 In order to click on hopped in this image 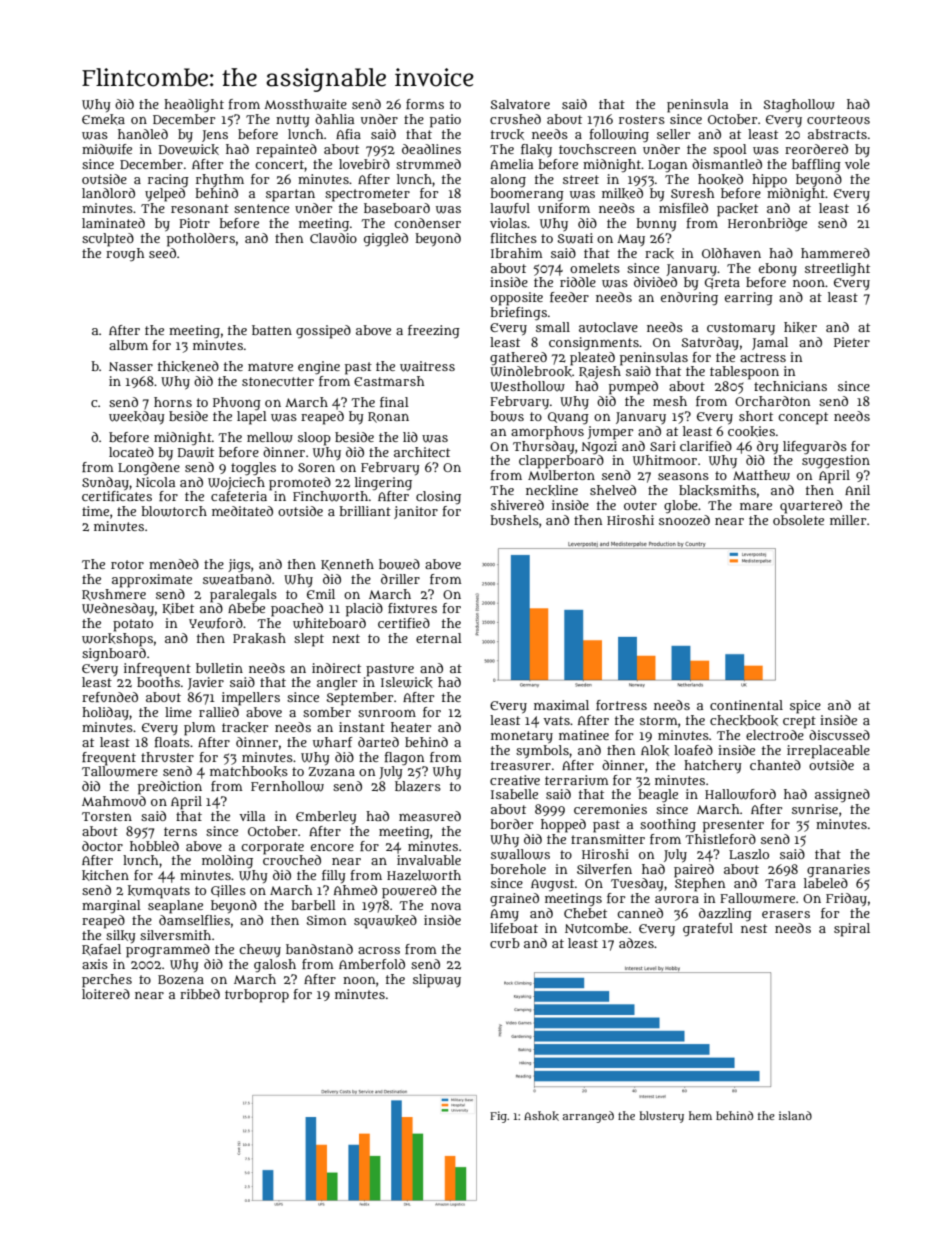, I will do `click(563, 826)`.
